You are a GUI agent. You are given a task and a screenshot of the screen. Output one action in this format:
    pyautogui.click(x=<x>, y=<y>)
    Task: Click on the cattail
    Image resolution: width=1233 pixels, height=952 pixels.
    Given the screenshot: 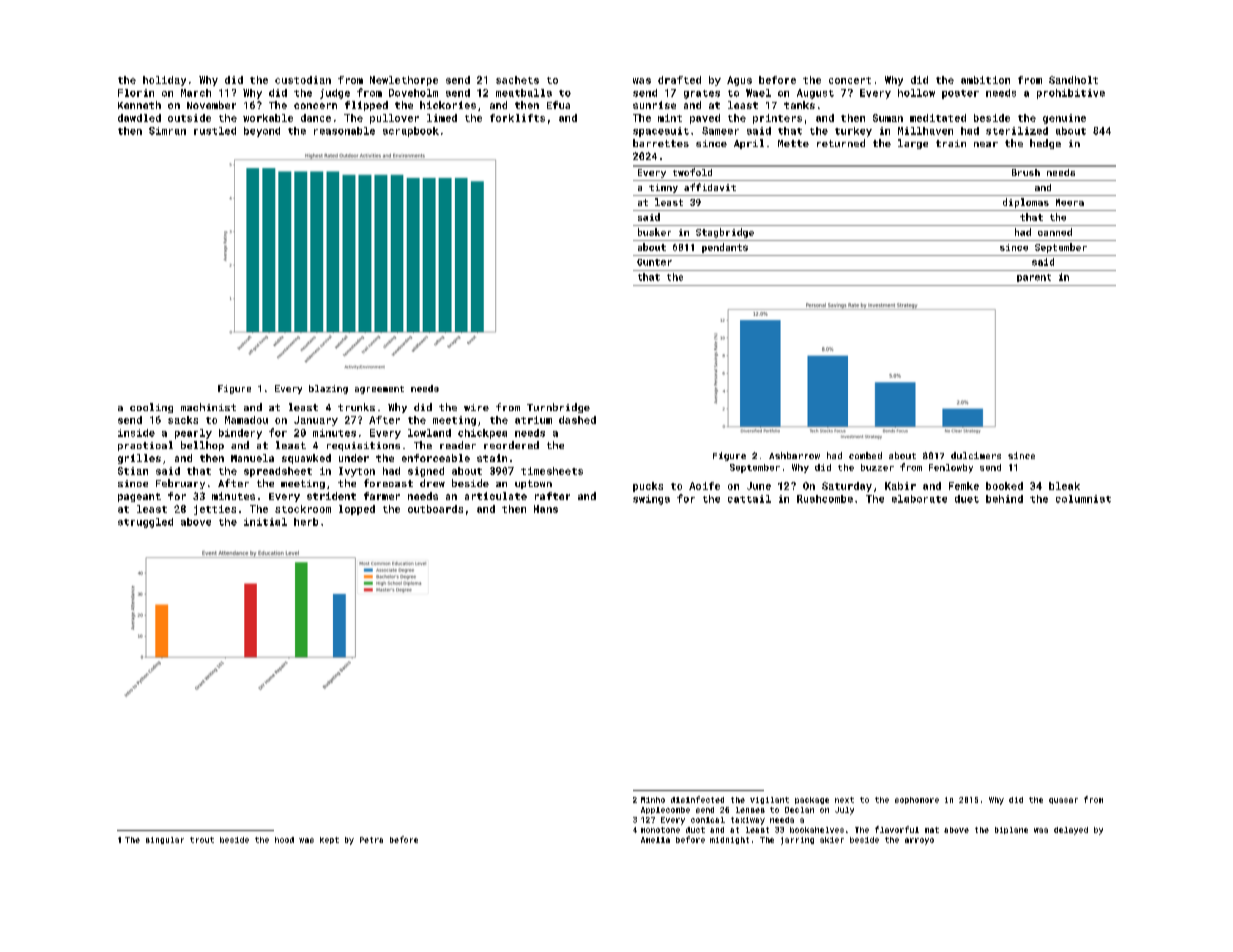 What is the action you would take?
    pyautogui.click(x=749, y=499)
